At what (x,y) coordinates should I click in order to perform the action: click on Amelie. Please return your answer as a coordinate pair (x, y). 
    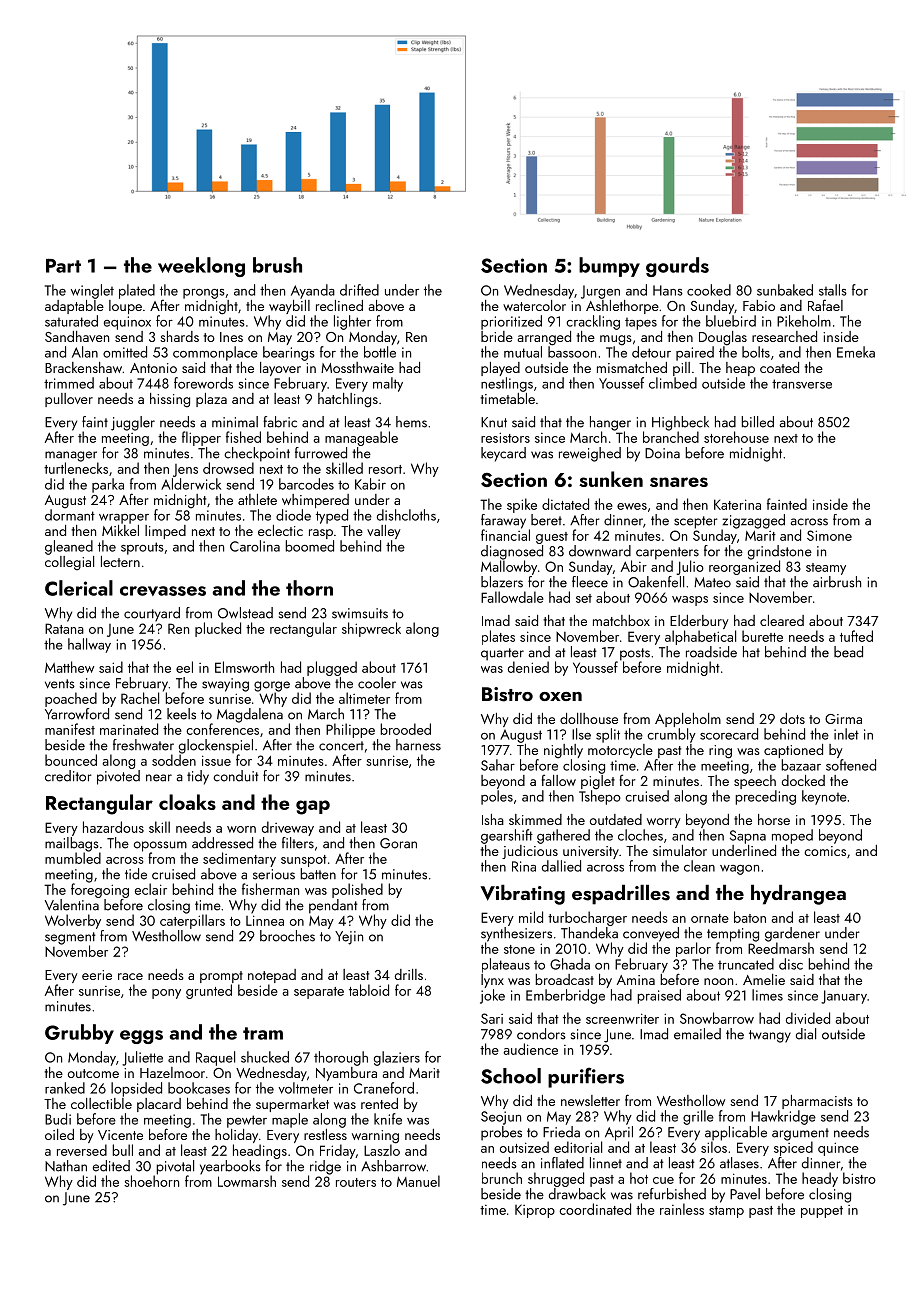
    Looking at the image, I should click on (764, 979).
